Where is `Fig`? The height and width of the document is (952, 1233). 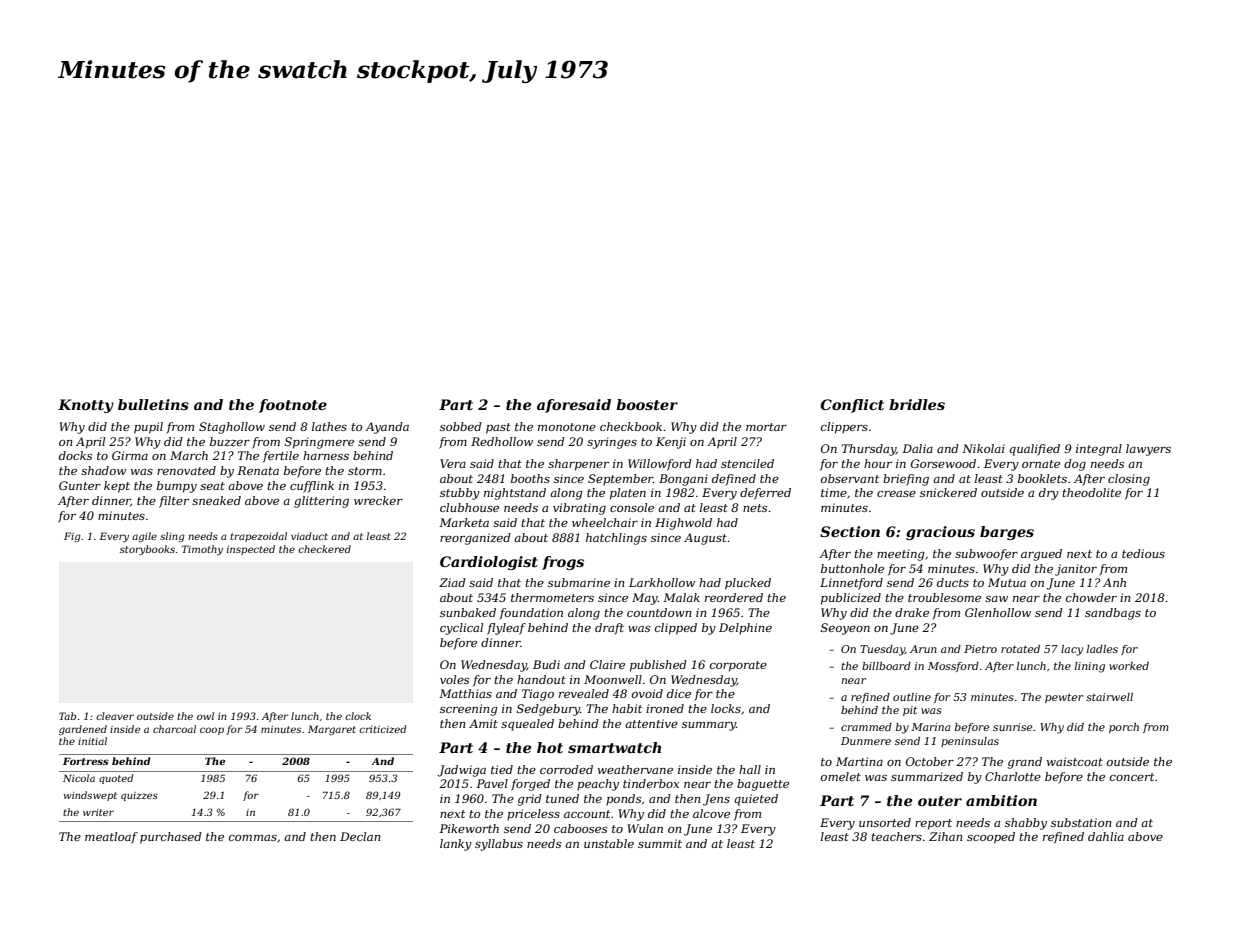 Fig is located at coordinates (72, 537).
